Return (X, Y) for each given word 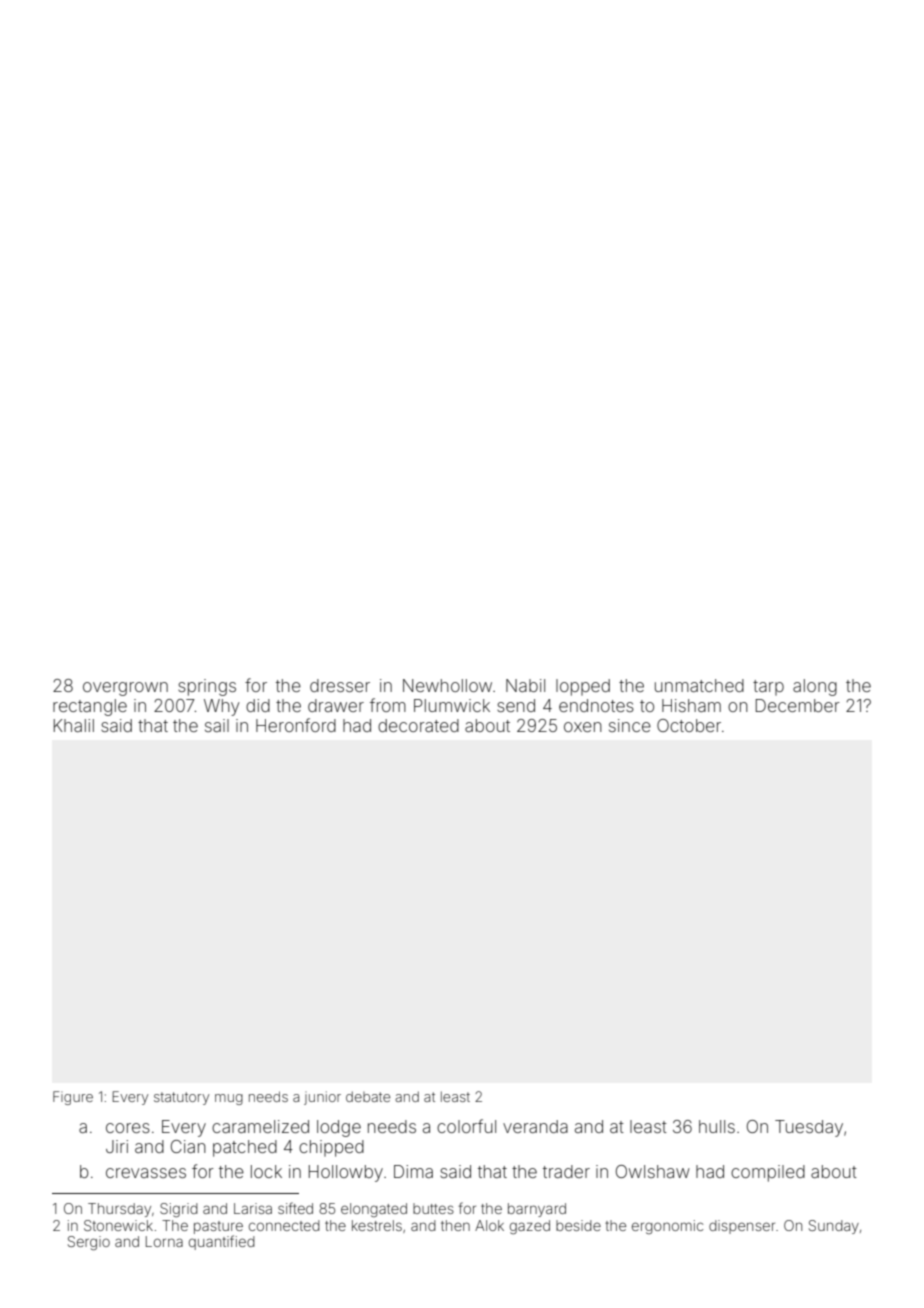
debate (368, 1096)
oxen (583, 727)
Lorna (164, 1241)
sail (217, 725)
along (815, 687)
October (689, 725)
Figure (73, 1098)
